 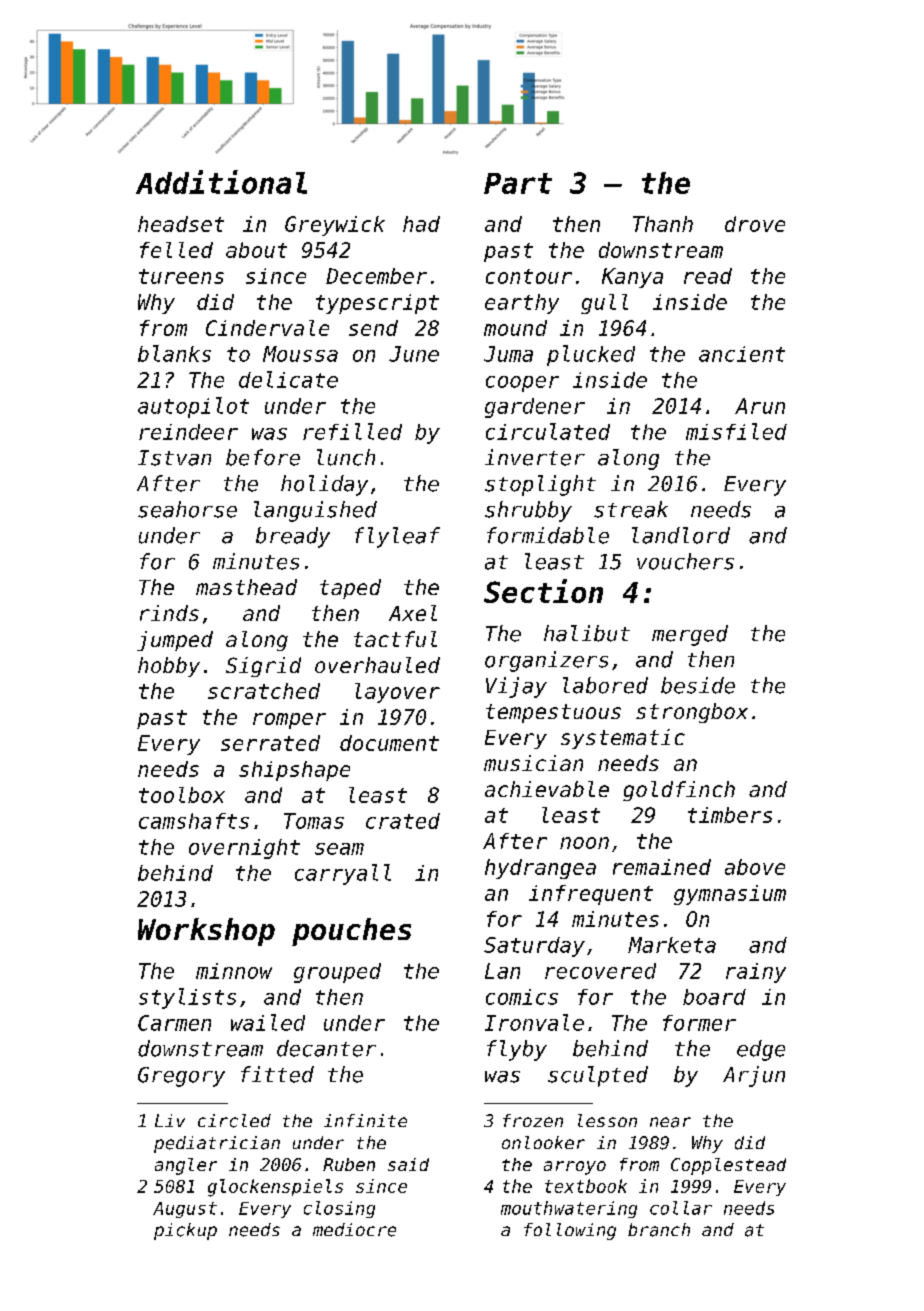 I want to click on gardener, so click(x=535, y=408).
